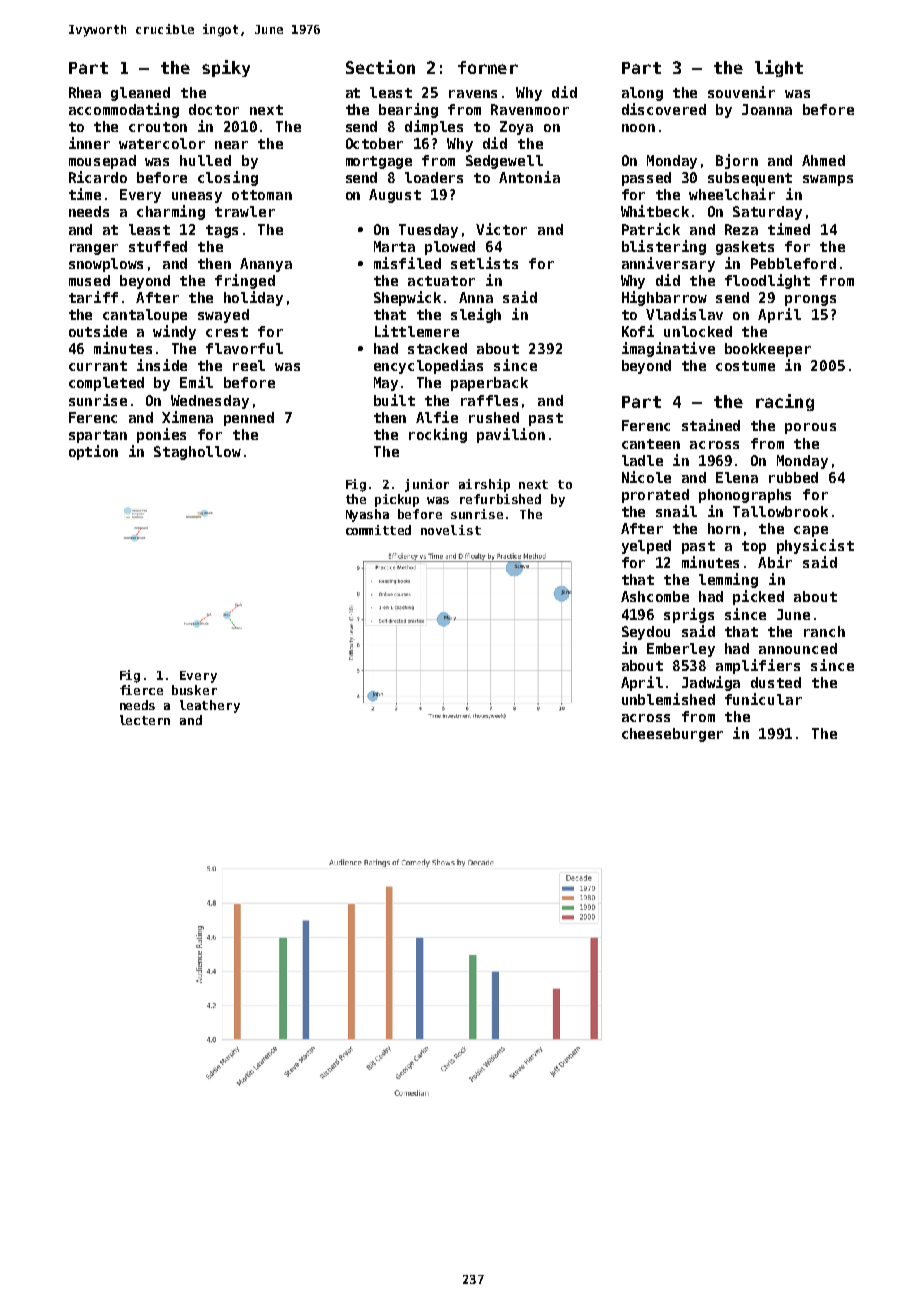 The height and width of the screenshot is (1308, 924). What do you see at coordinates (226, 68) in the screenshot?
I see `spiky` at bounding box center [226, 68].
